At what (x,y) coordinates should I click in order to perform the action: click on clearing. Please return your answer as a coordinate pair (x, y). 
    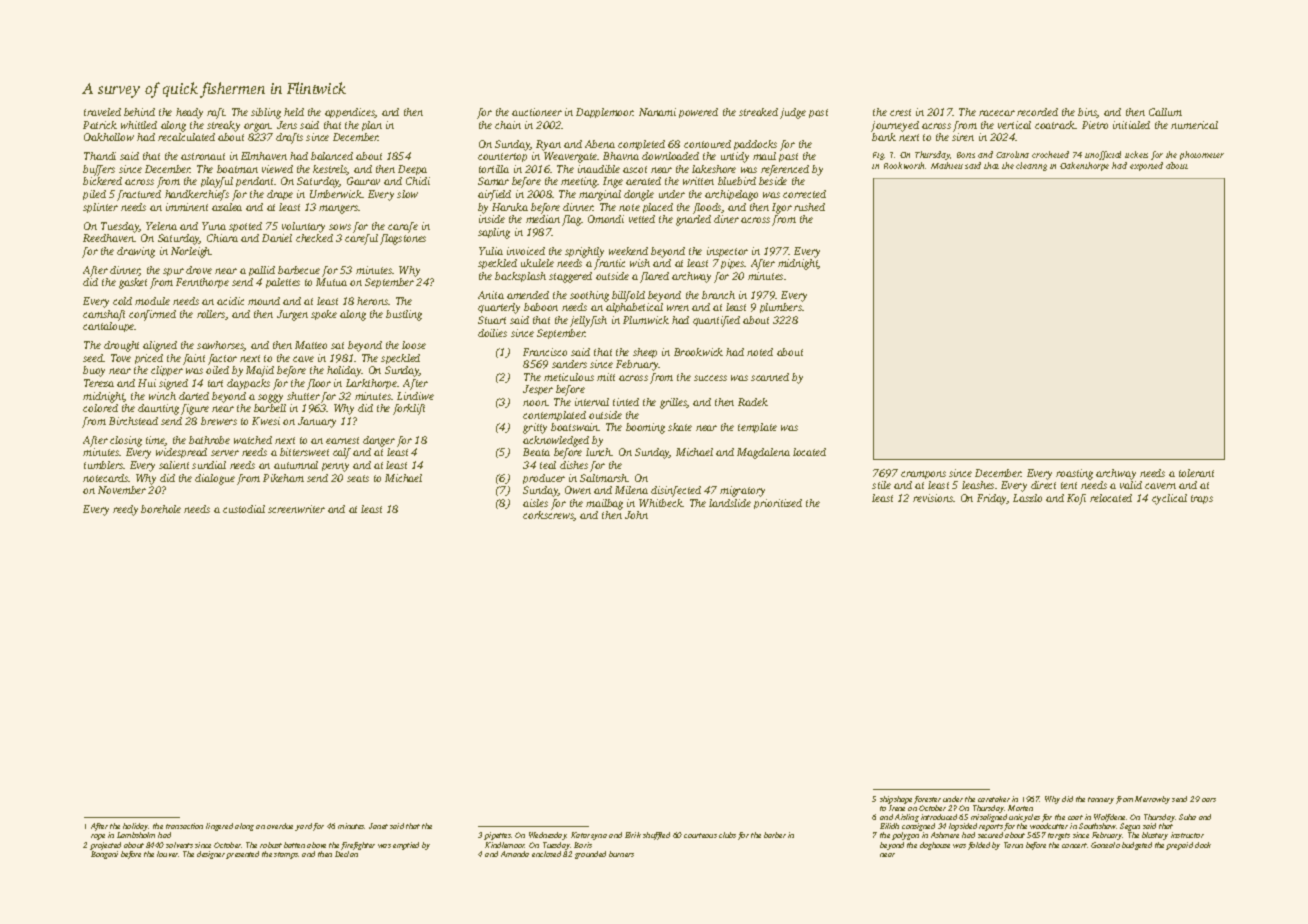
    Looking at the image, I should click on (1031, 166).
